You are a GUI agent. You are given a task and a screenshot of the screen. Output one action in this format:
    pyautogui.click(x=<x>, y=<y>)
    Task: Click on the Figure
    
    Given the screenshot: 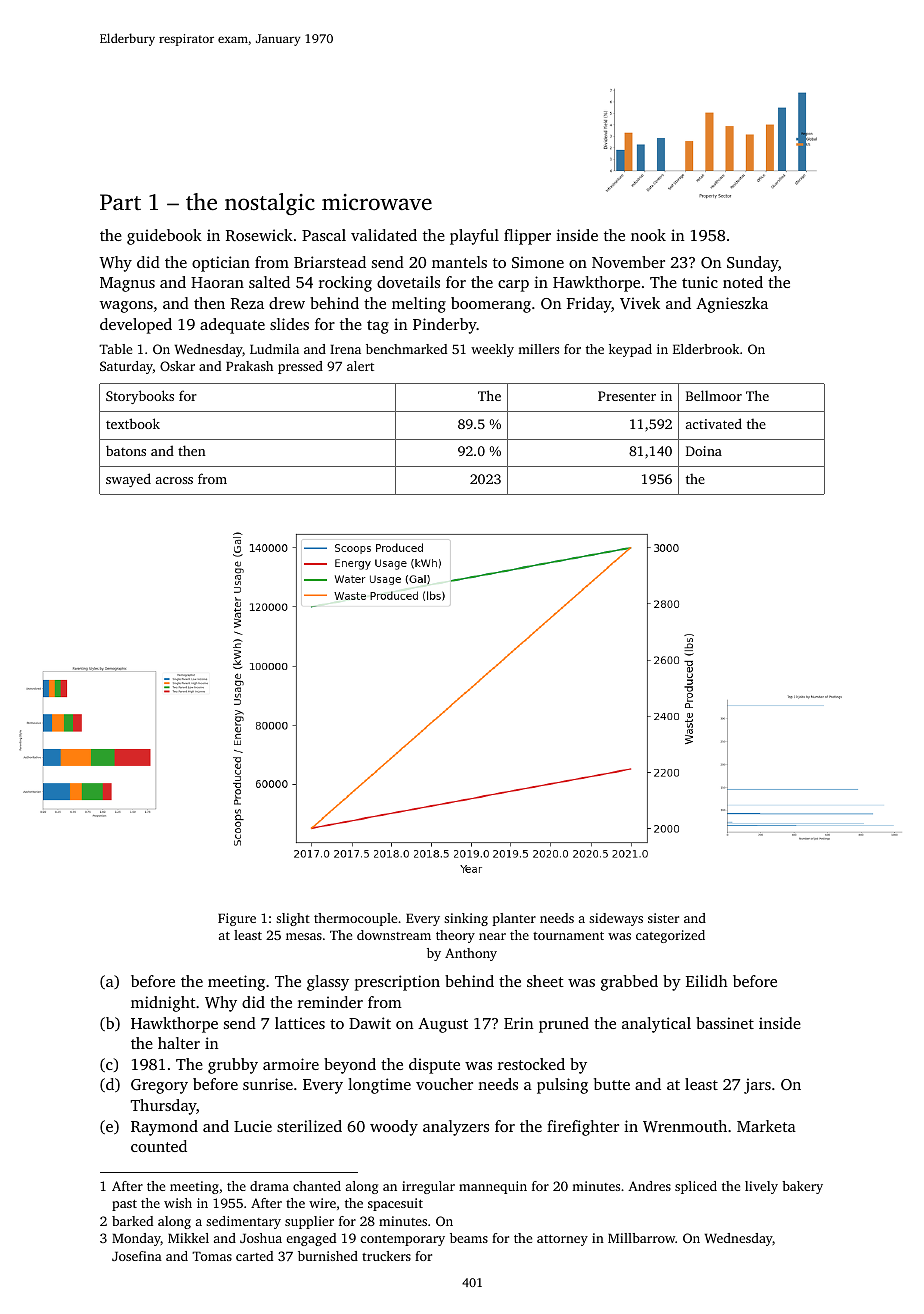 What is the action you would take?
    pyautogui.click(x=237, y=919)
